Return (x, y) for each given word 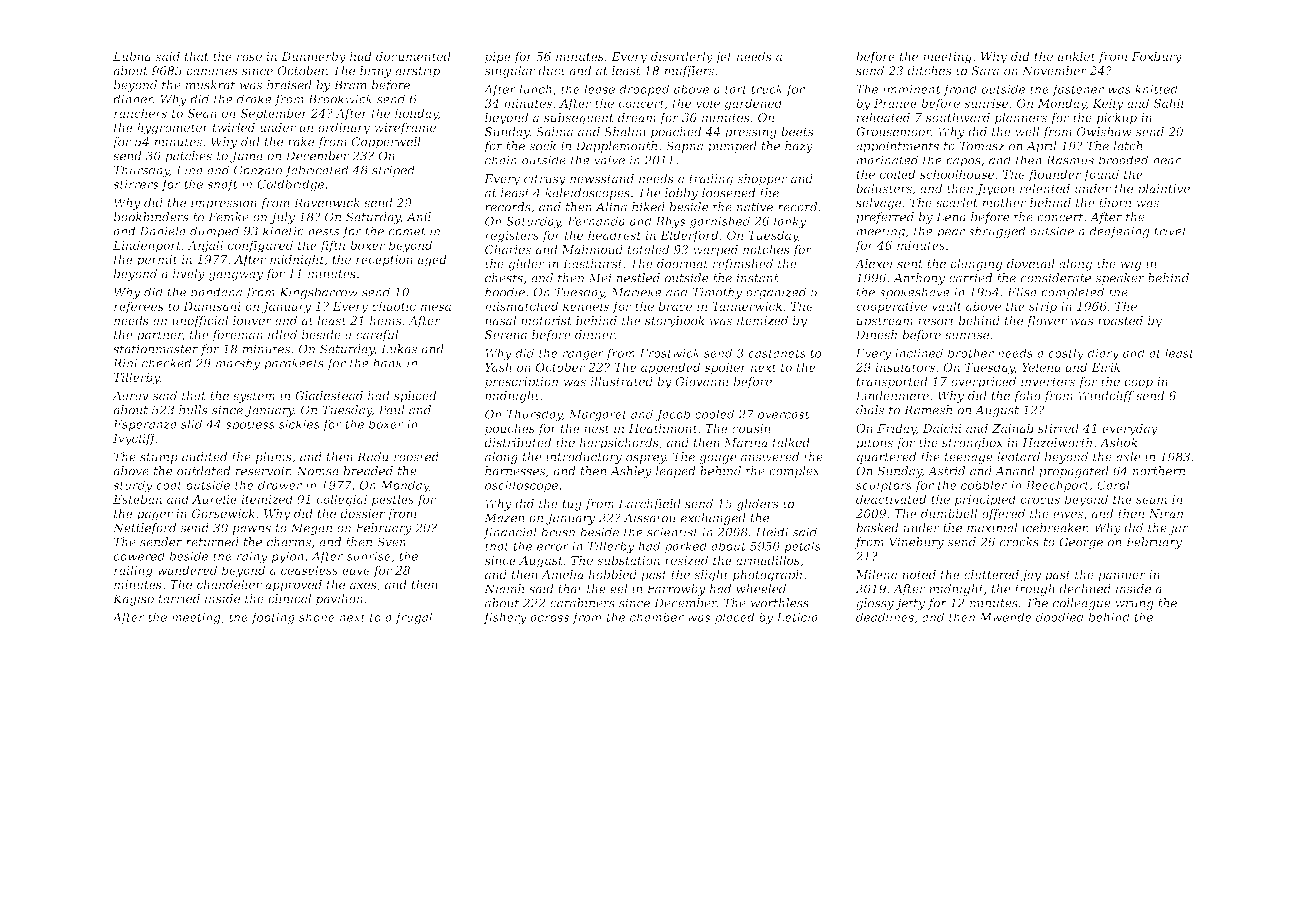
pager (155, 516)
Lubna (132, 56)
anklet (1076, 56)
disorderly (682, 57)
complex (794, 472)
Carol (1113, 485)
